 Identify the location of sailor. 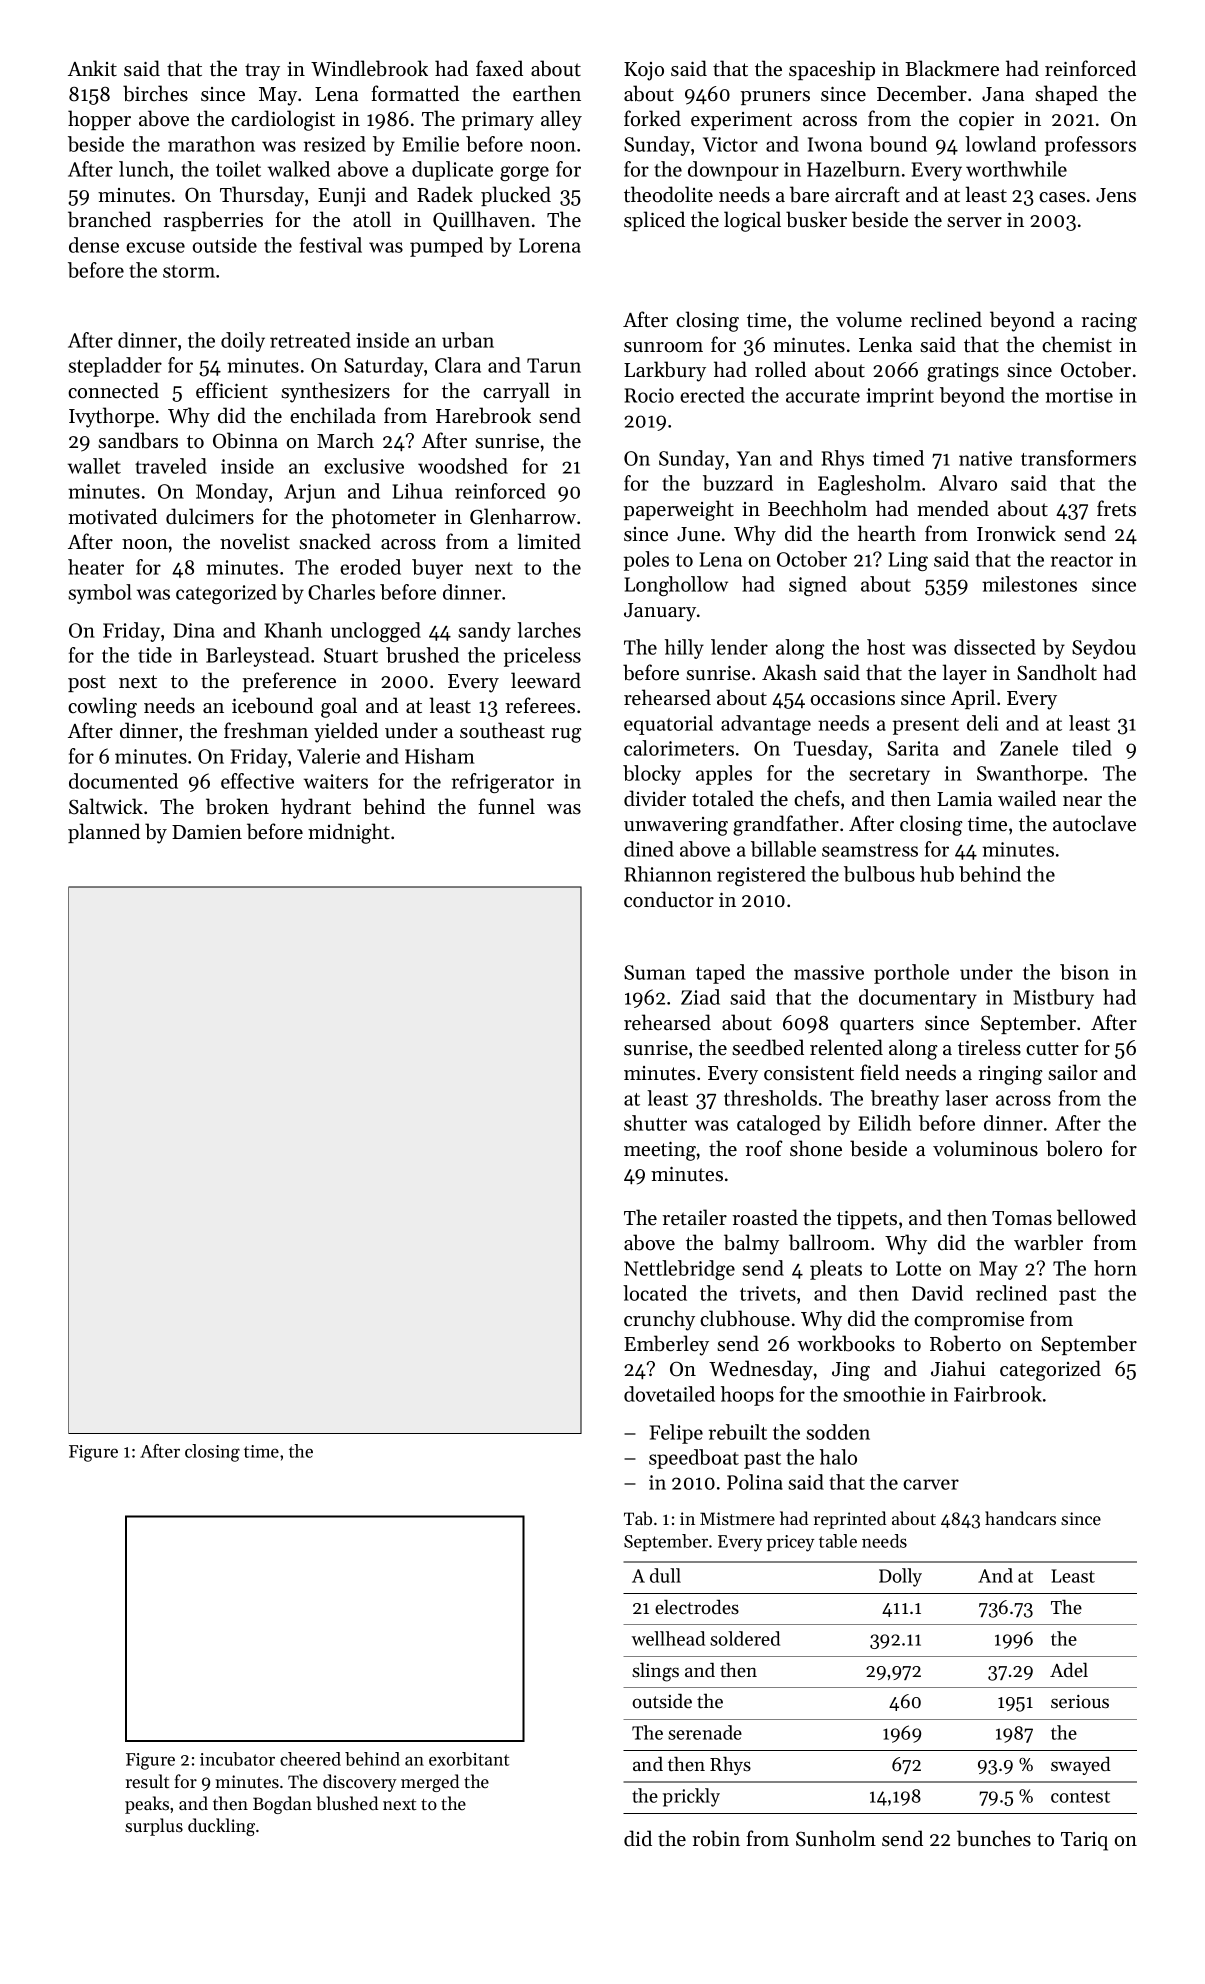
(1073, 1072).
